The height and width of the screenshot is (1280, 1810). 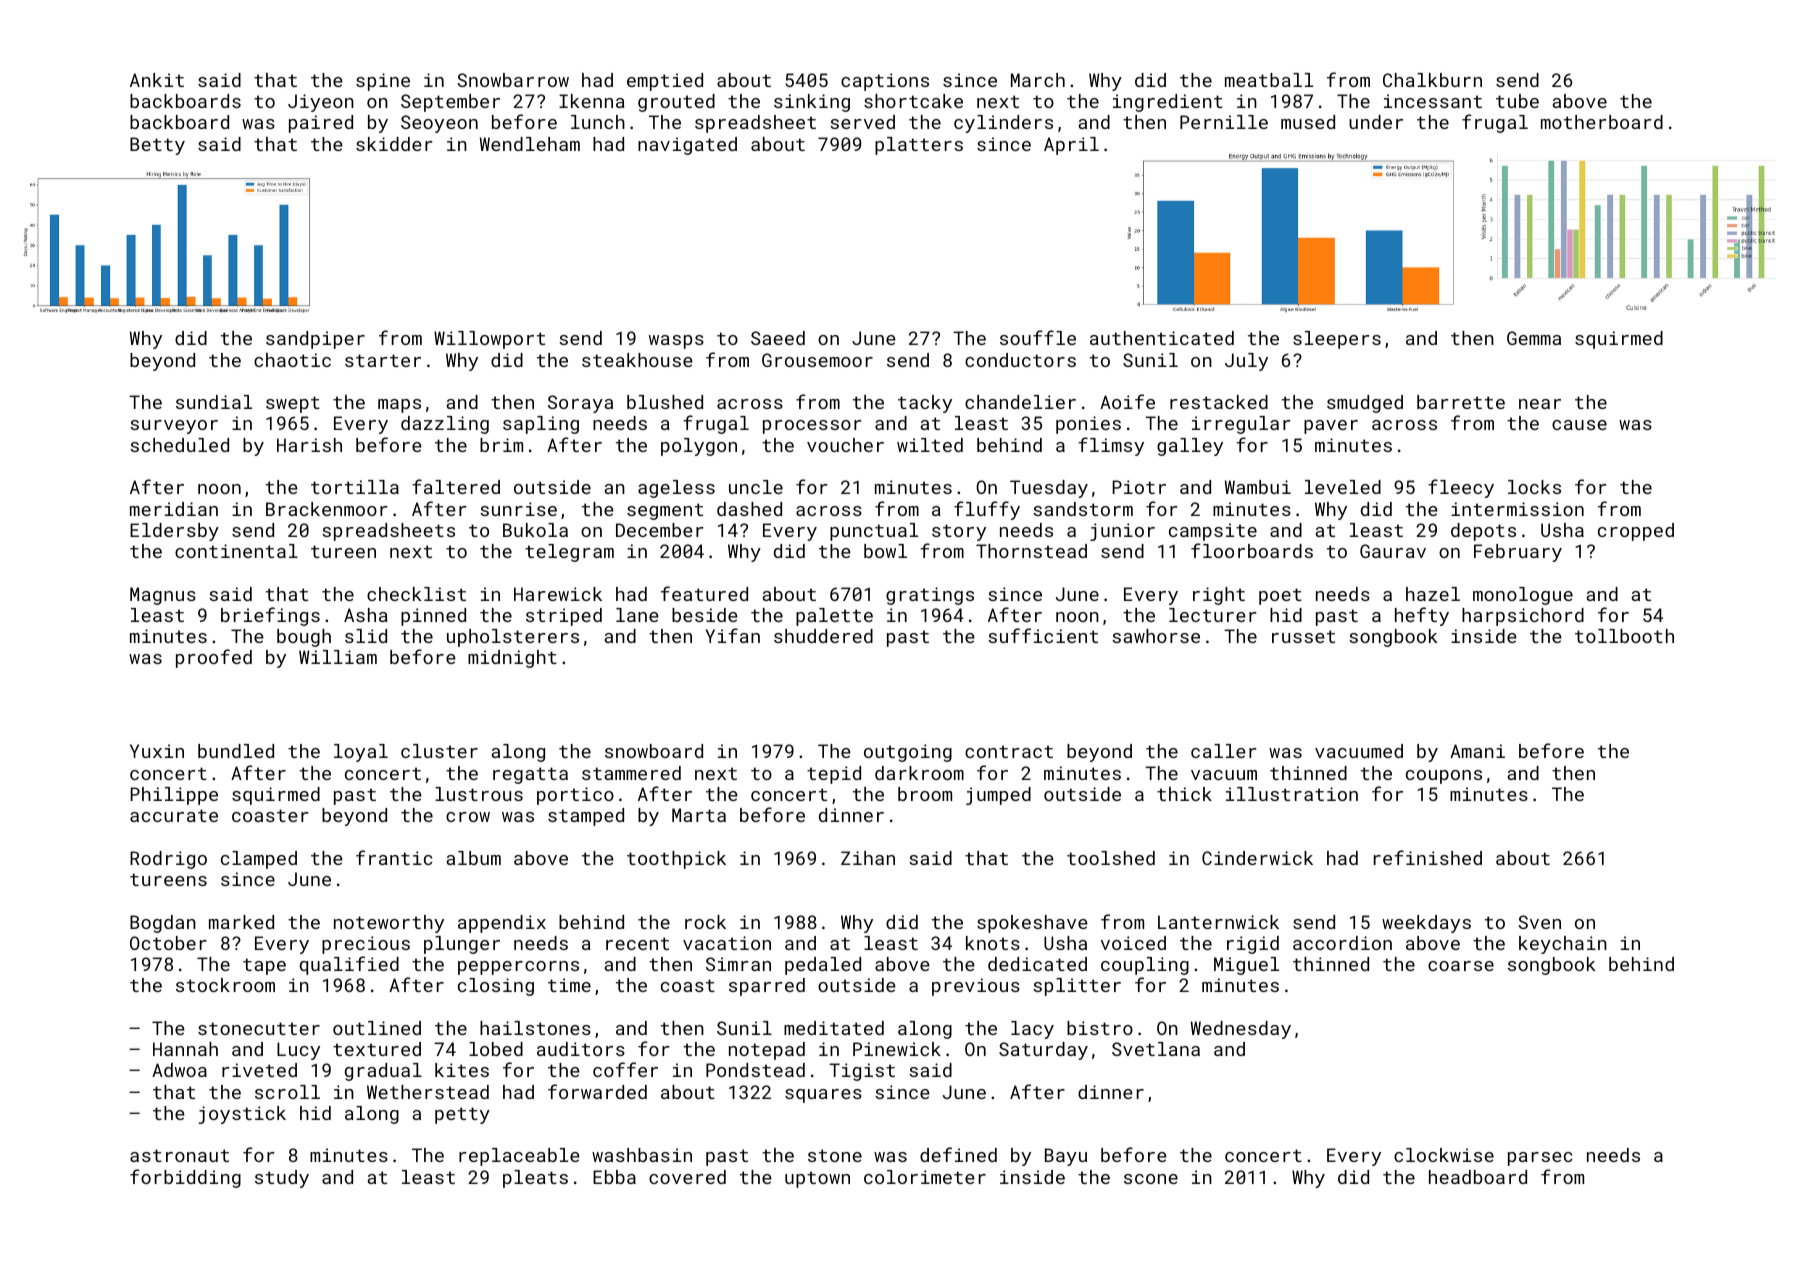 I want to click on segment, so click(x=665, y=511).
